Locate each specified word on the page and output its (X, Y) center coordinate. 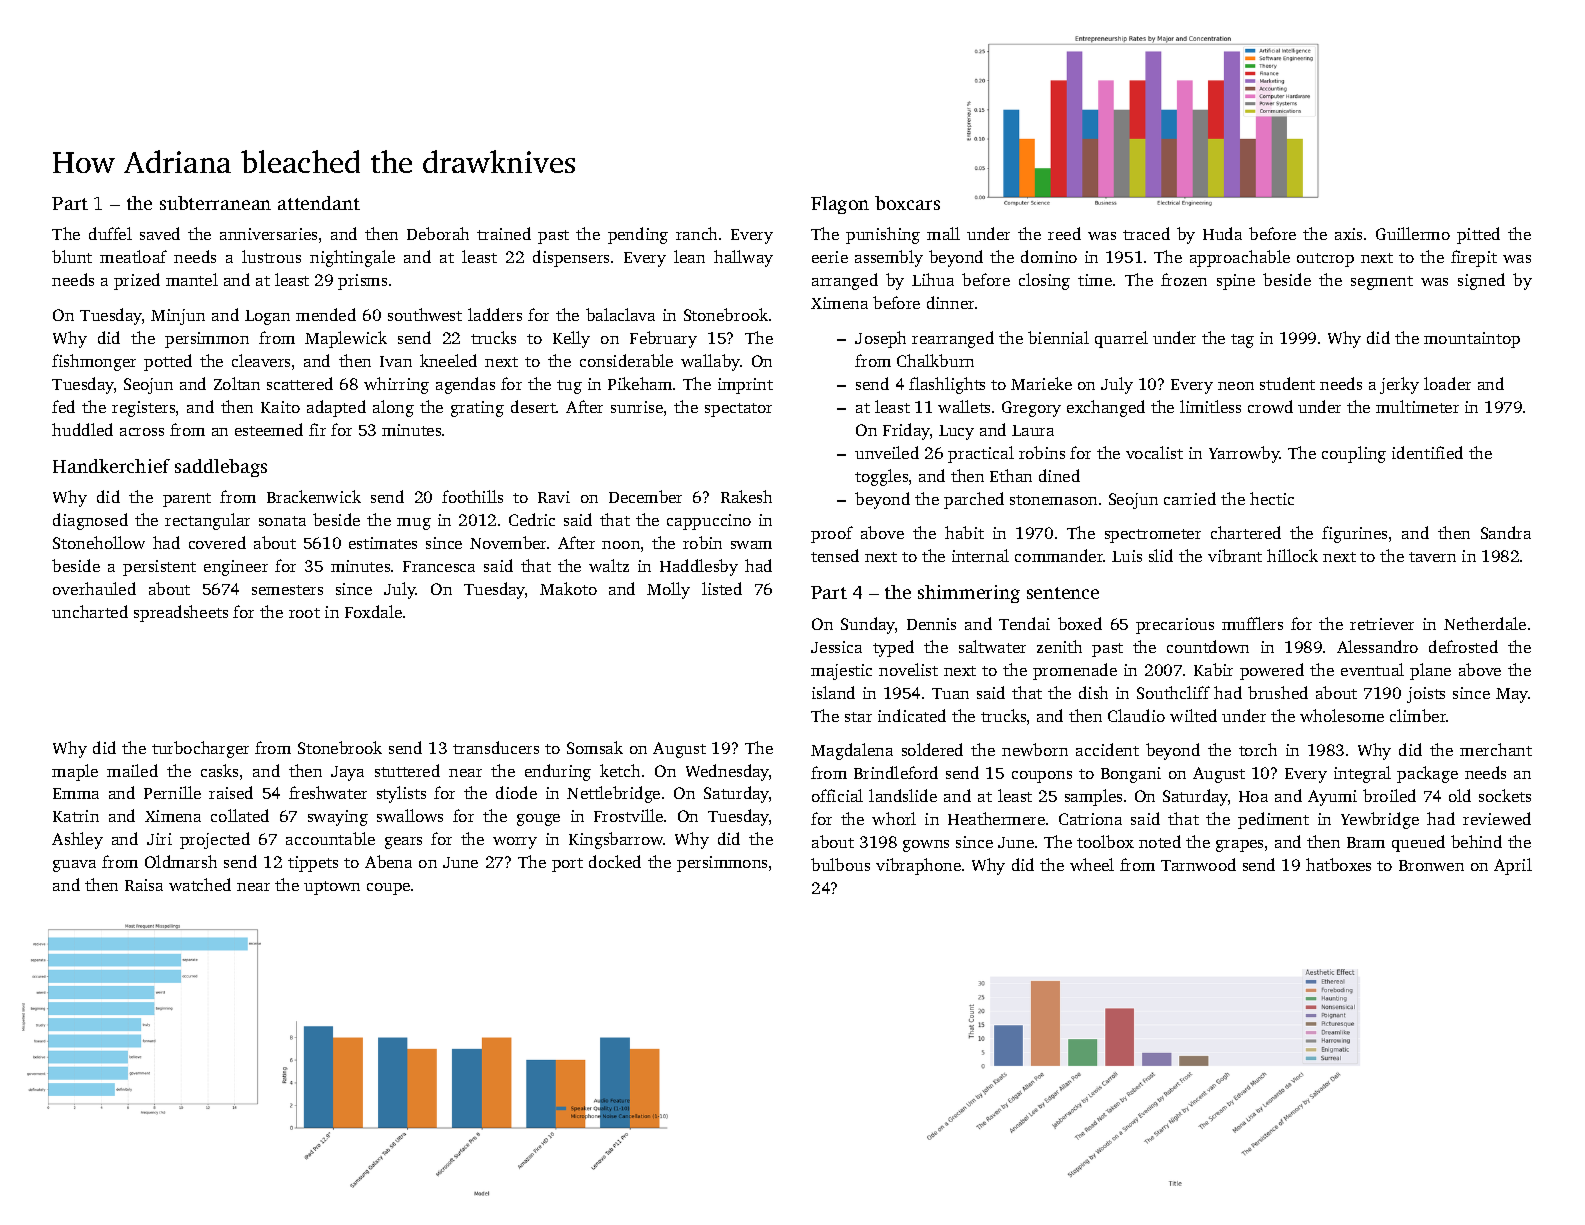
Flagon (840, 205)
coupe (388, 889)
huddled (82, 429)
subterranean (215, 203)
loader (1447, 383)
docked (615, 861)
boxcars (907, 203)
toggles (881, 477)
